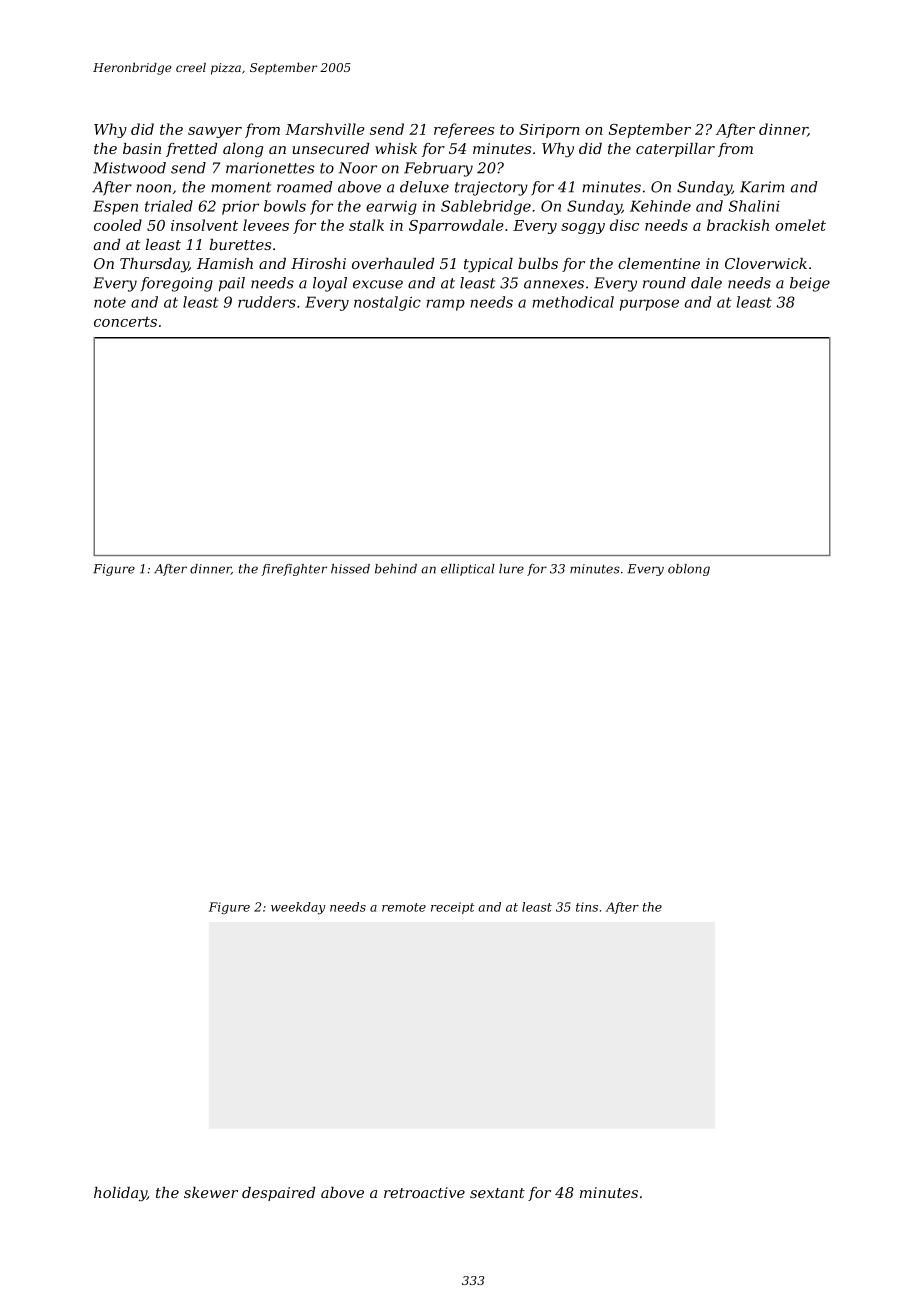  What do you see at coordinates (350, 569) in the image?
I see `hissed` at bounding box center [350, 569].
